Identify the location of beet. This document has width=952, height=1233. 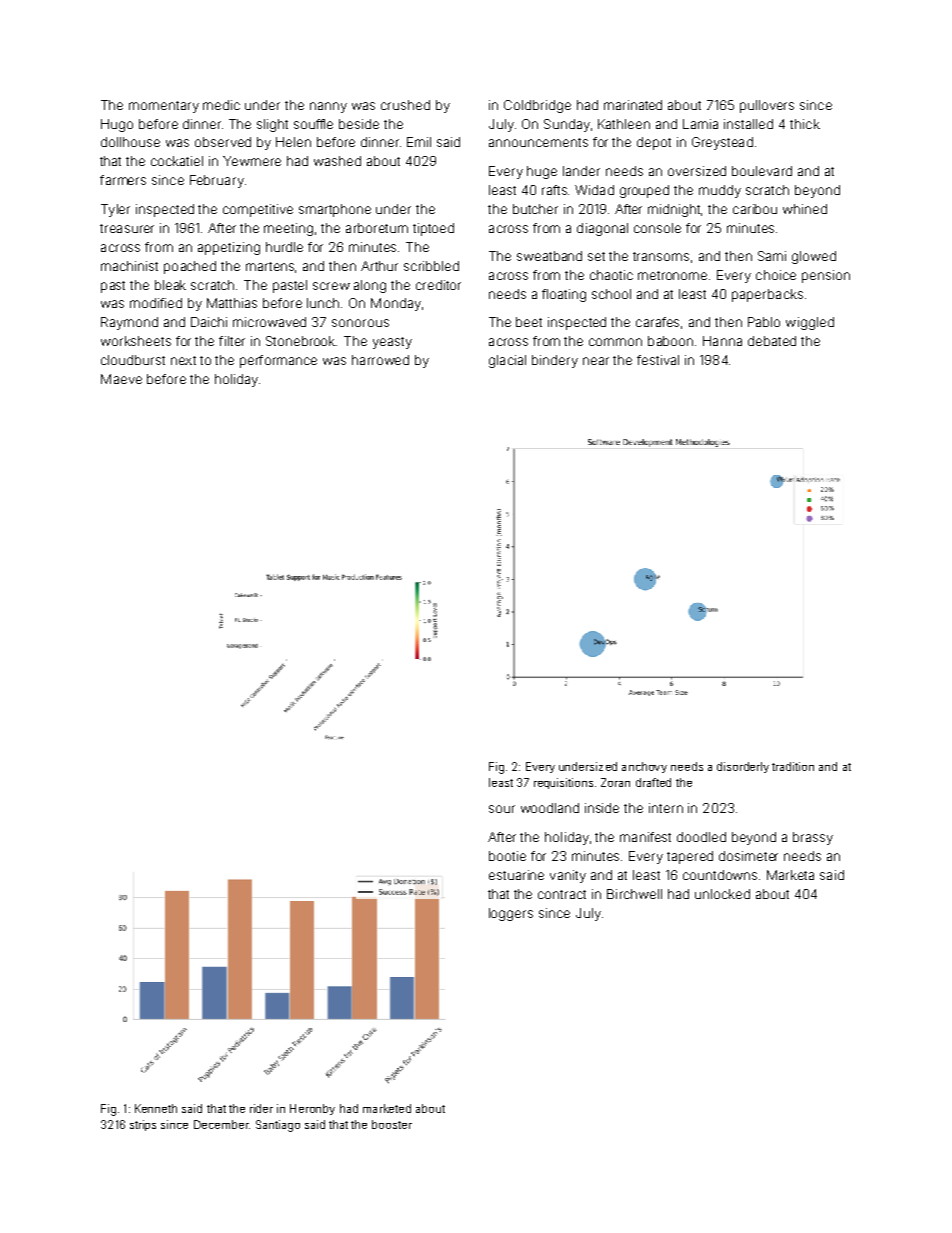
(529, 322).
